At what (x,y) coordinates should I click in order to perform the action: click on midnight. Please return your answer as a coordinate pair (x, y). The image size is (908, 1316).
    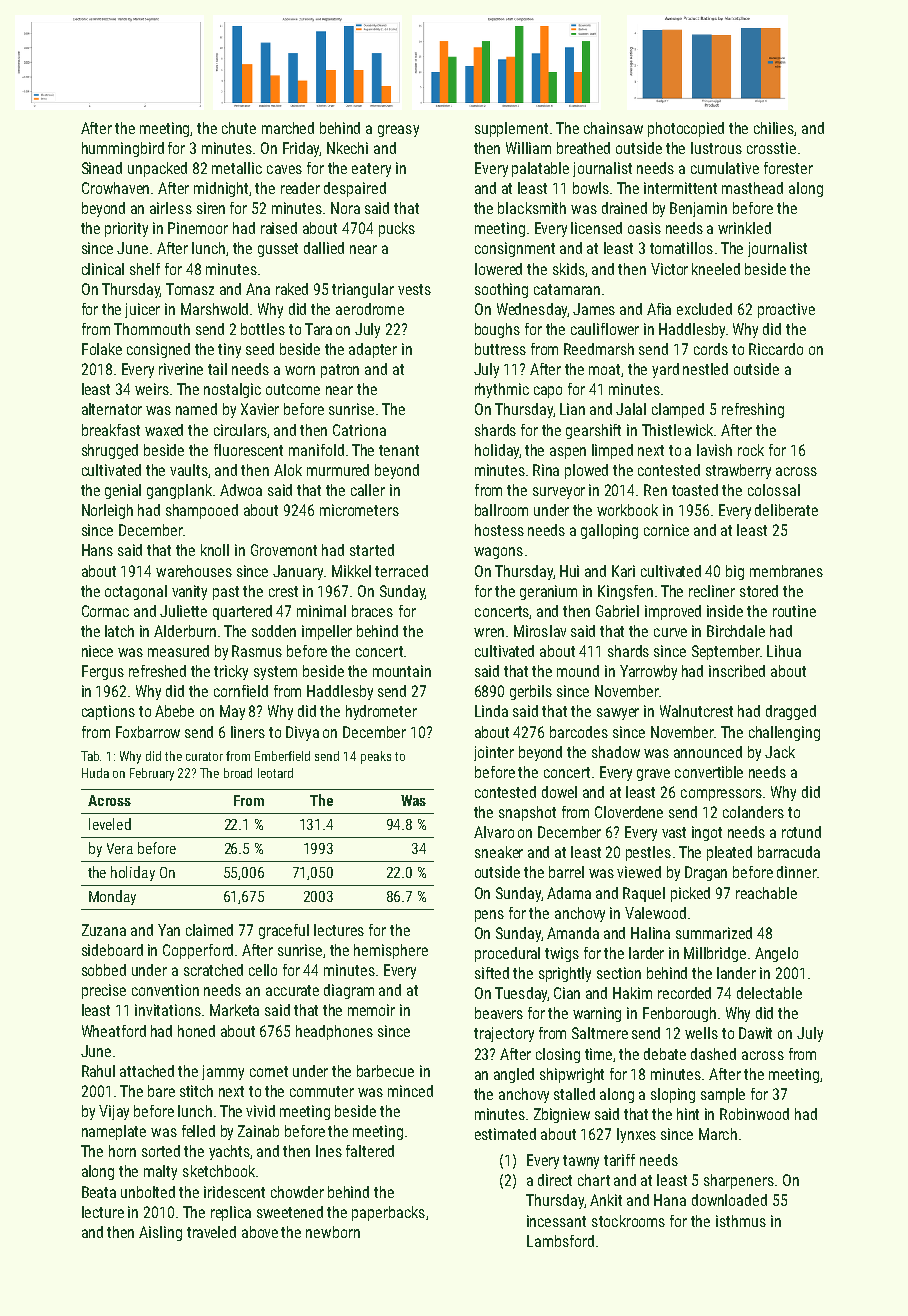
    Looking at the image, I should click on (221, 189).
